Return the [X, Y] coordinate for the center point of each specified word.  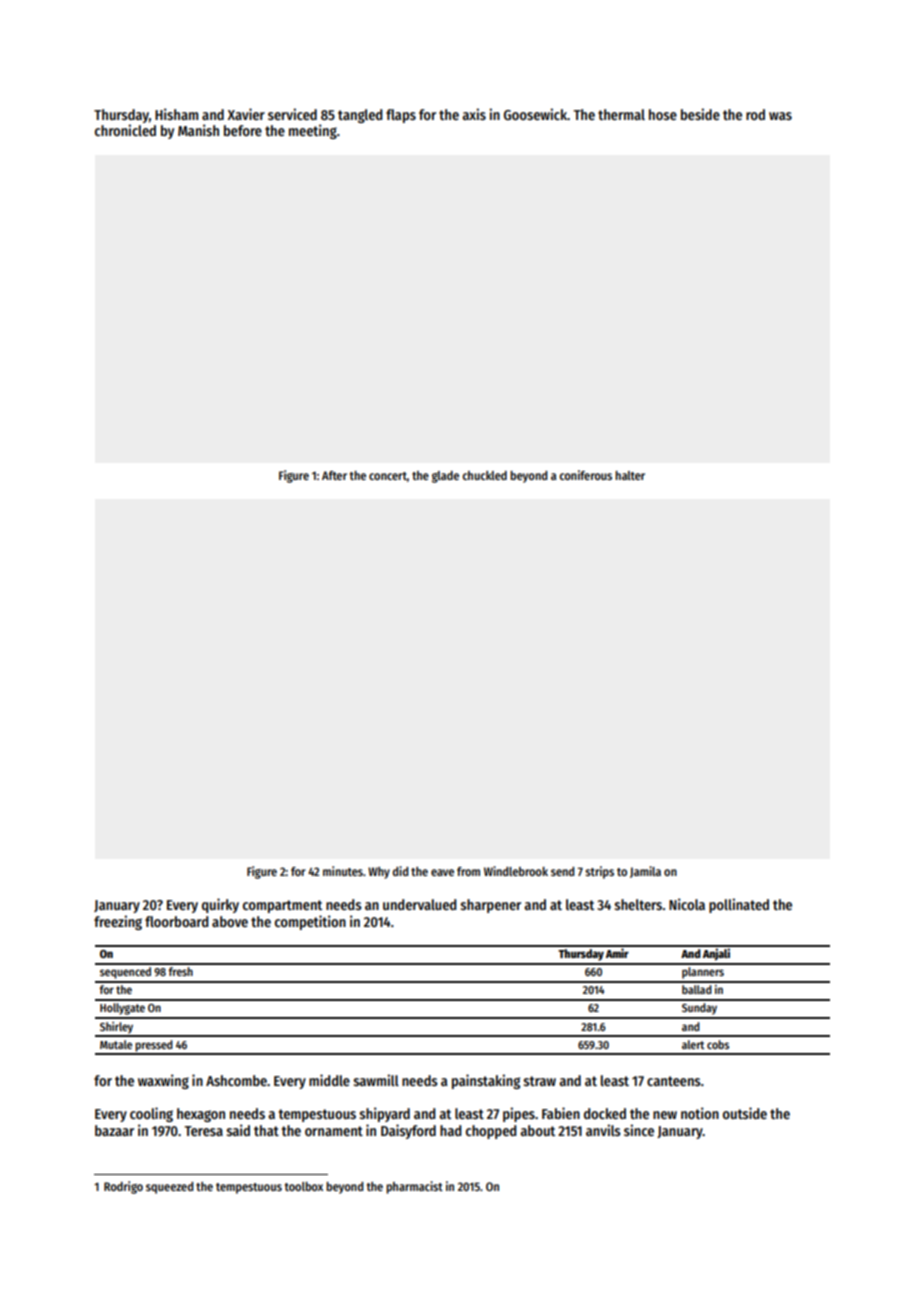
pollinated [739, 905]
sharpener [491, 906]
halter [630, 475]
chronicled [125, 130]
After [334, 475]
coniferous [585, 475]
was [780, 116]
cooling [151, 1114]
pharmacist [414, 1187]
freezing [118, 922]
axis [474, 114]
